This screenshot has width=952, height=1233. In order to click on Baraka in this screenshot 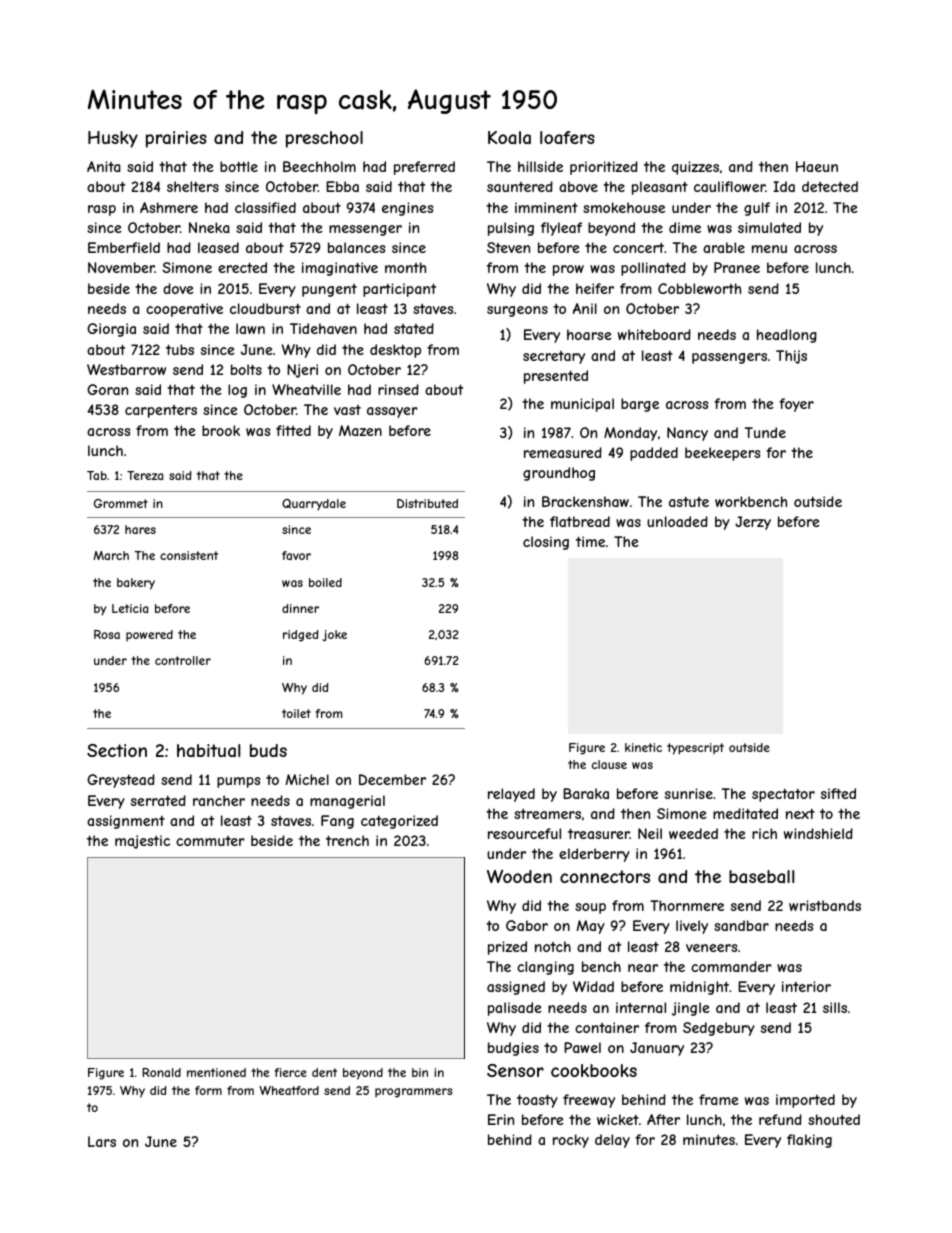, I will do `click(586, 793)`.
